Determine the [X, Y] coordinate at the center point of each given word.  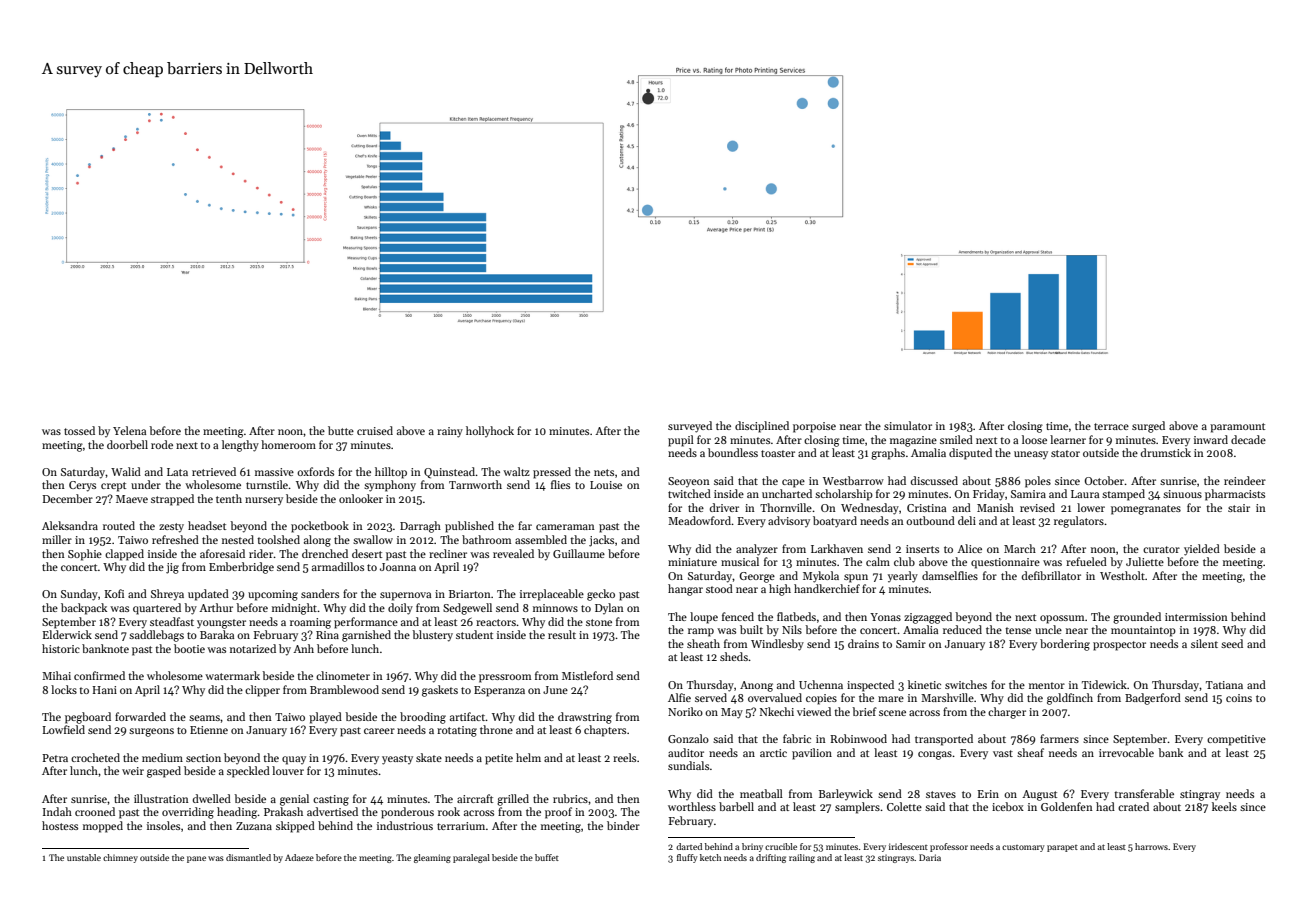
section [203, 758]
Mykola [821, 577]
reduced [962, 629]
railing [802, 858]
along [317, 541]
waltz [516, 471]
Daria [930, 857]
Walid [126, 471]
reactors [496, 622]
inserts [922, 549]
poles [1038, 482]
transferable [1144, 793]
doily [400, 609]
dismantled [248, 857]
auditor [686, 752]
